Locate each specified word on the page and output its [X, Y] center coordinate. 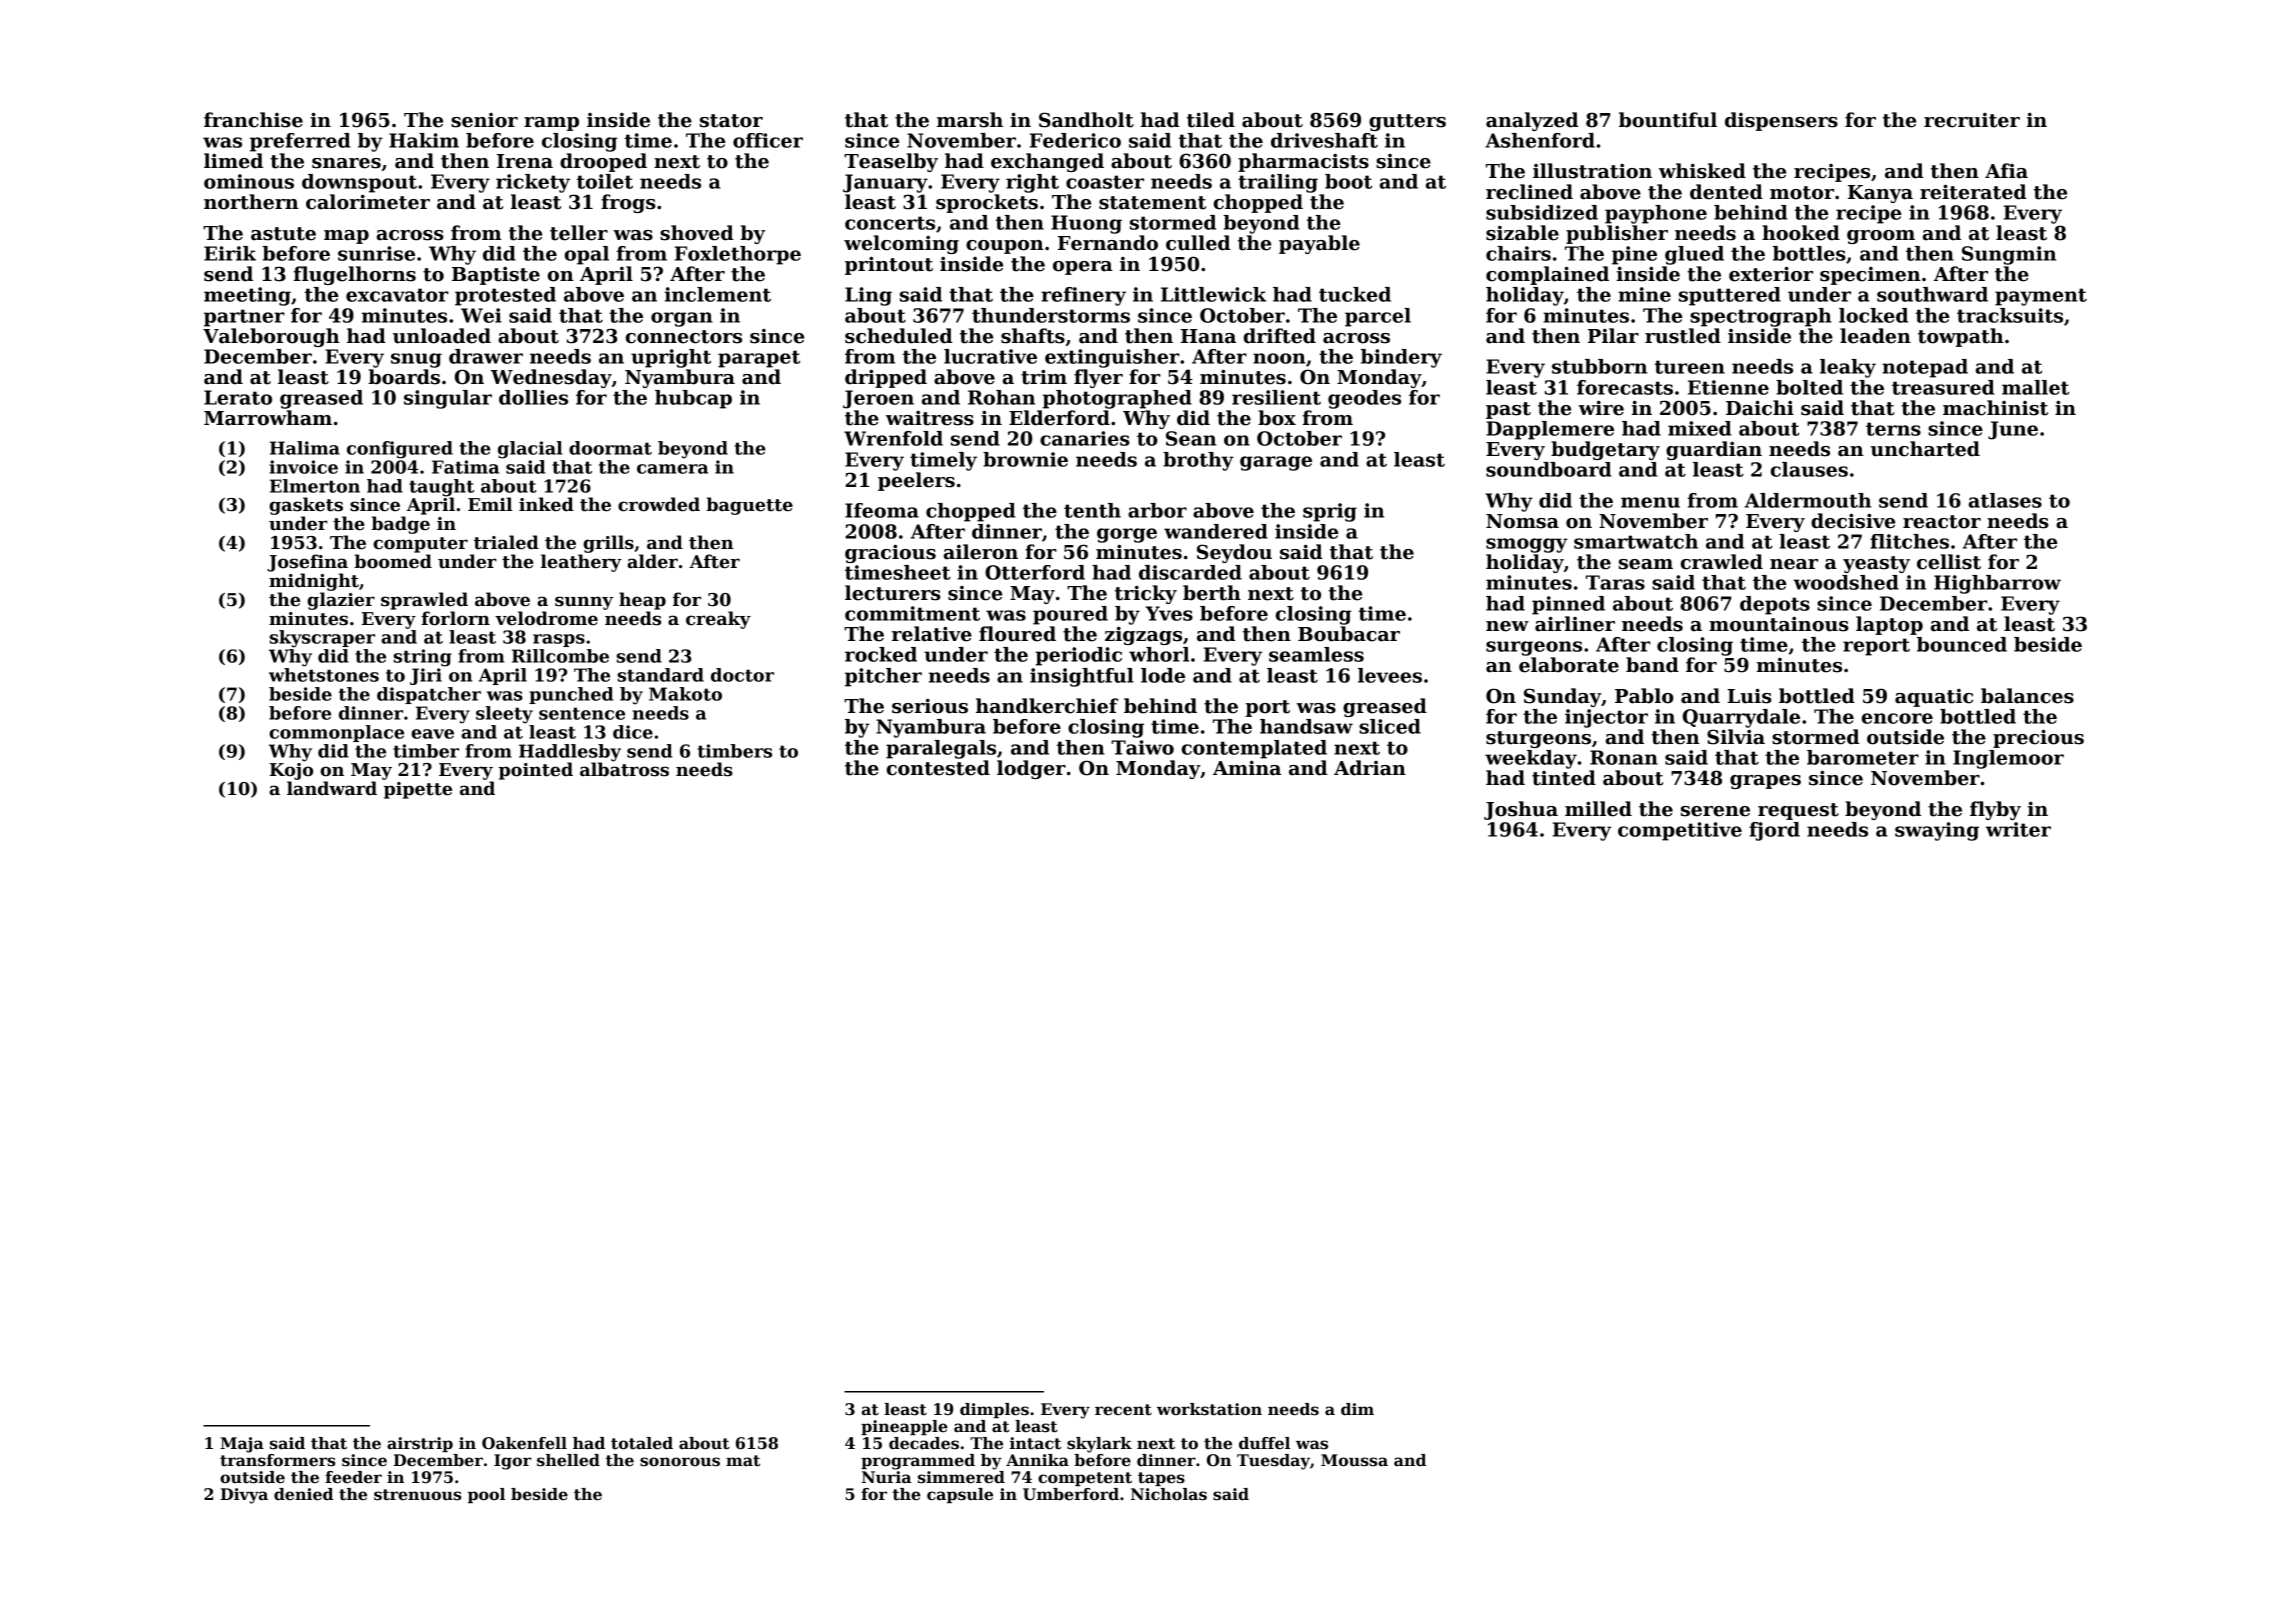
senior [484, 120]
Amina [1247, 768]
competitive [1680, 831]
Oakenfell [524, 1443]
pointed [536, 771]
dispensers [1781, 121]
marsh [970, 120]
